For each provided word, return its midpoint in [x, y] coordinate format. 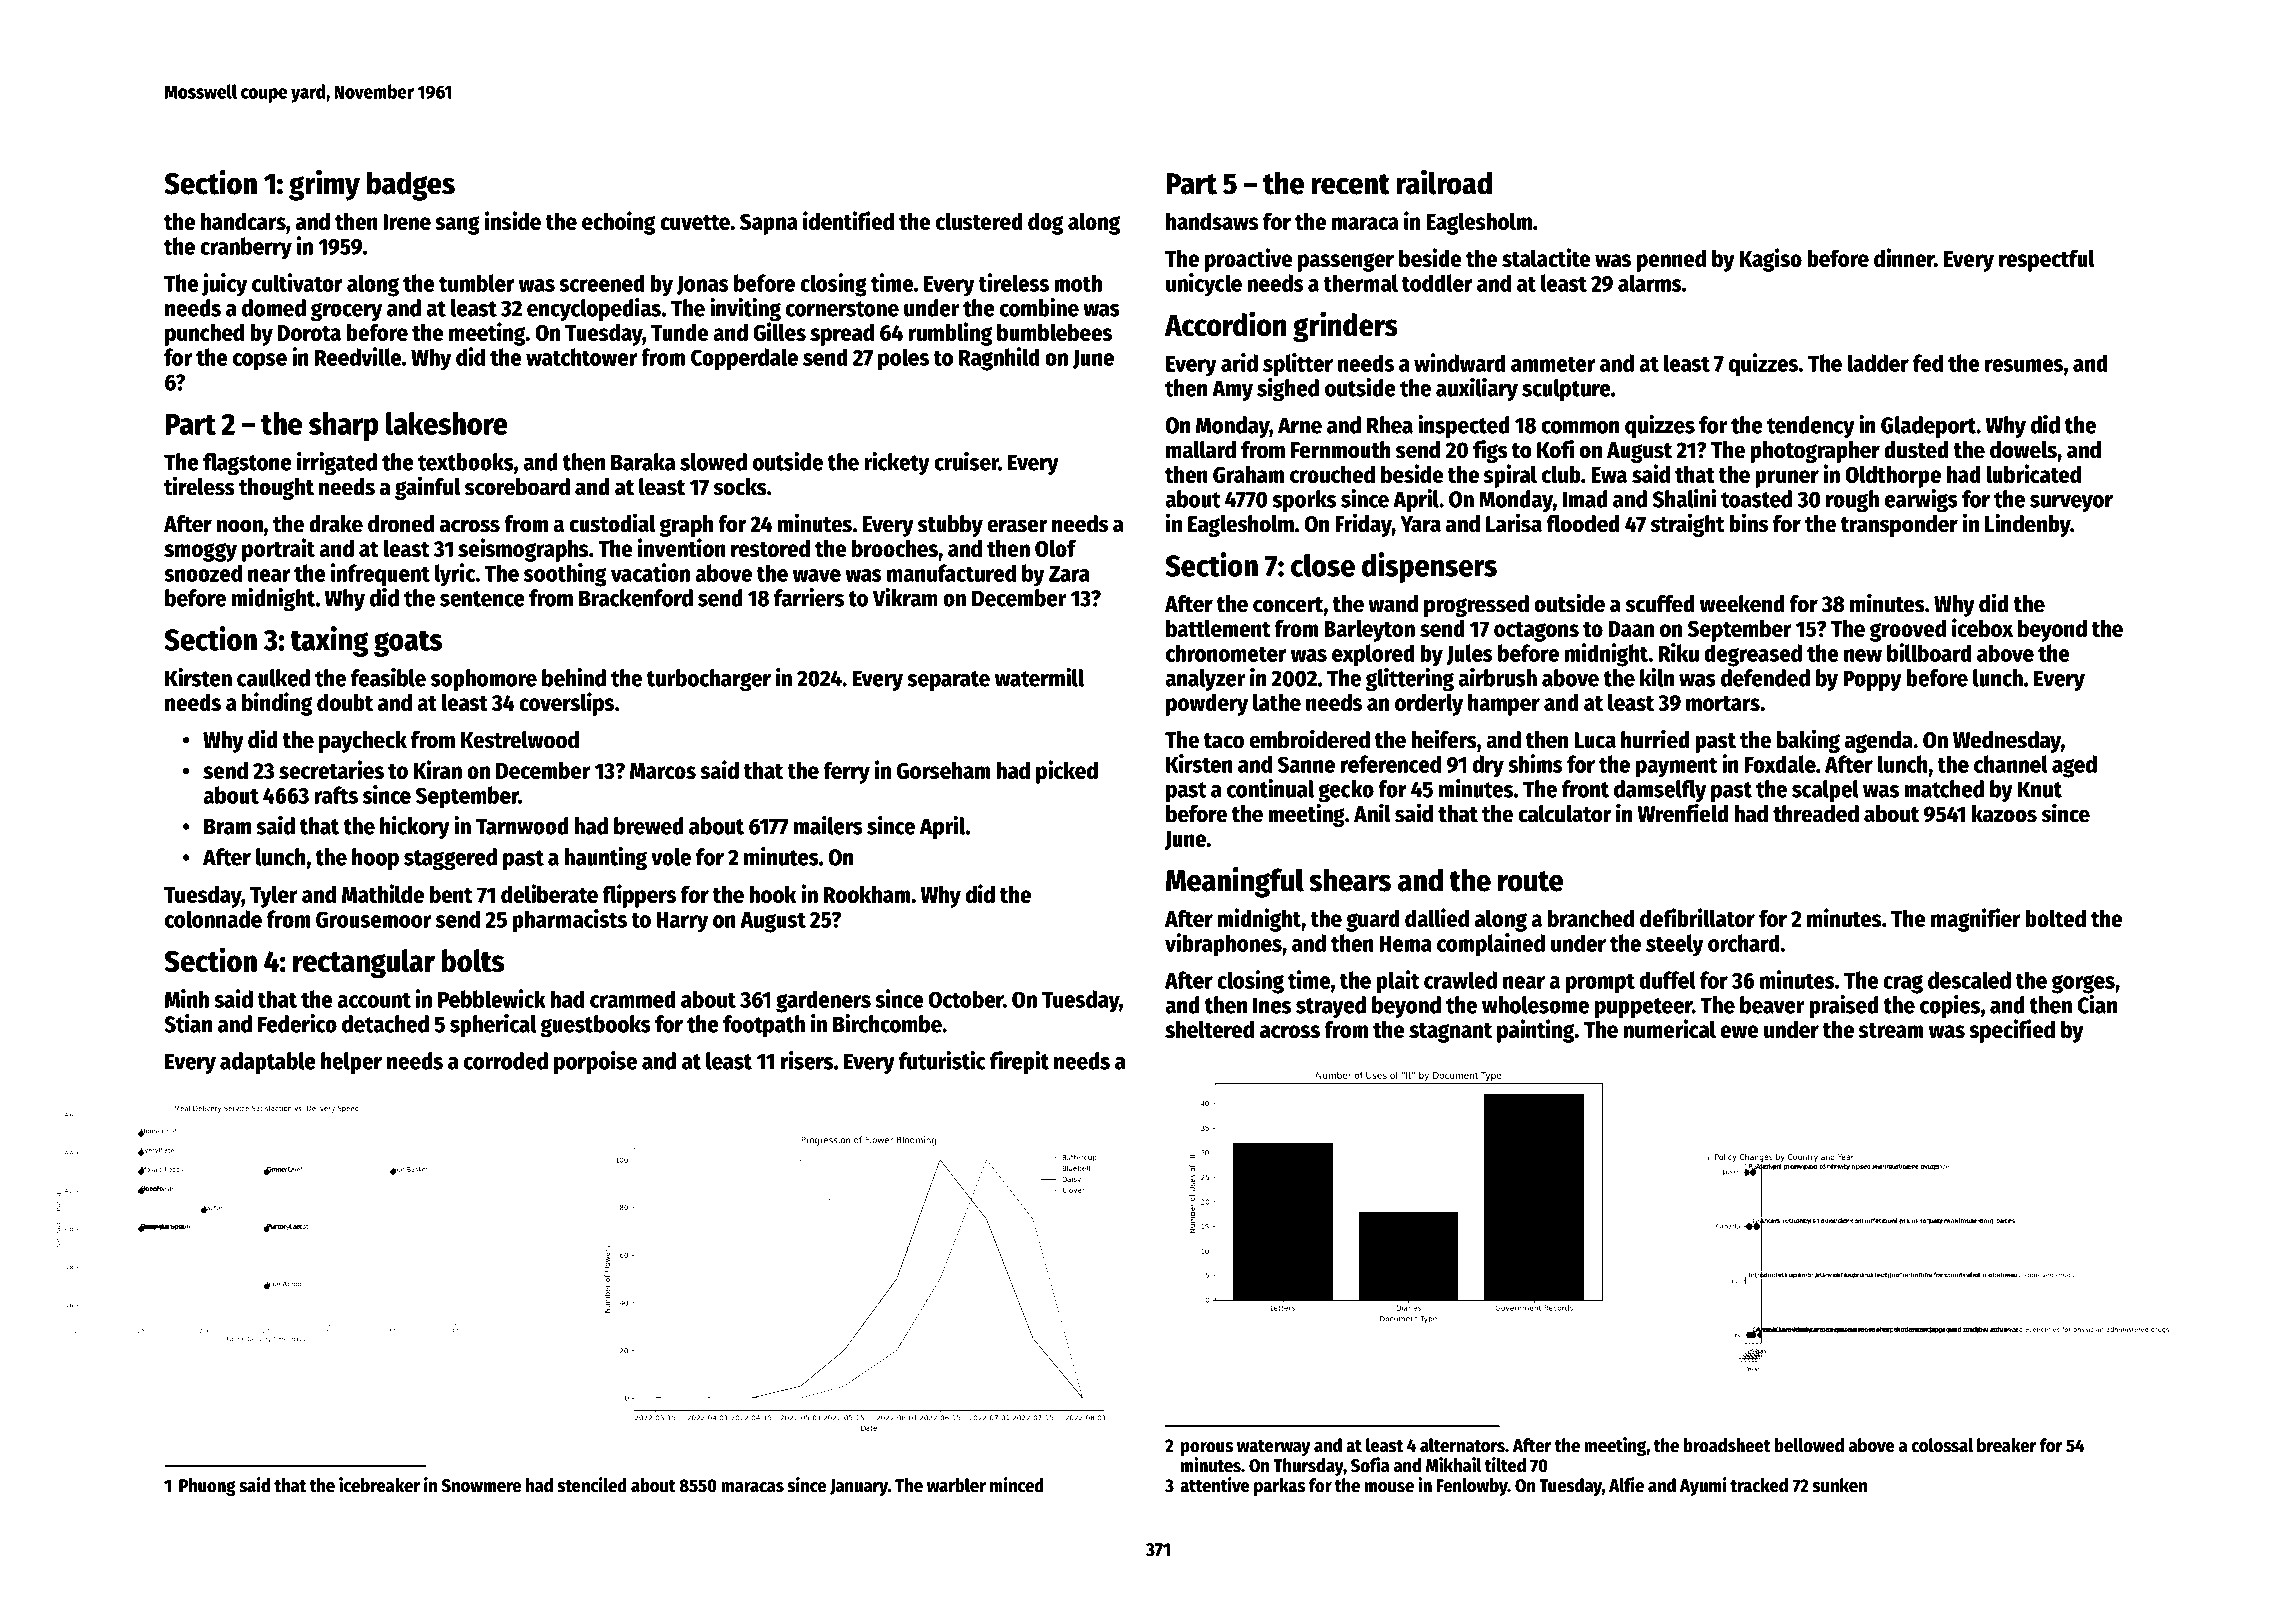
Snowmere [481, 1486]
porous [1207, 1449]
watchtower [581, 357]
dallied [1437, 917]
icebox [1982, 627]
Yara [1420, 524]
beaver [1772, 1005]
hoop [375, 859]
